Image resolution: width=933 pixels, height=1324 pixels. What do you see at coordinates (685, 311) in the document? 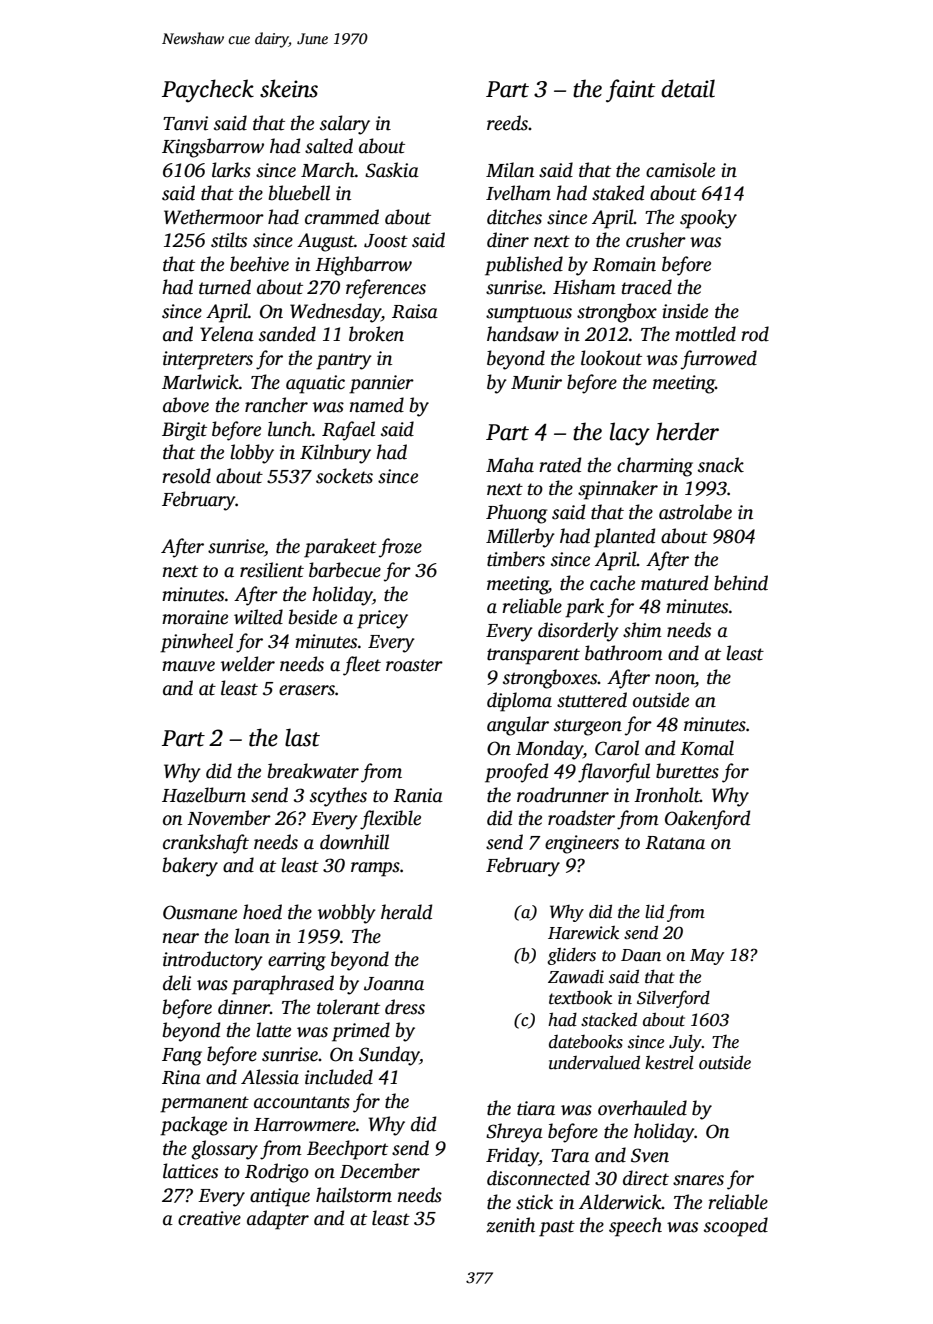
I see `inside` at bounding box center [685, 311].
